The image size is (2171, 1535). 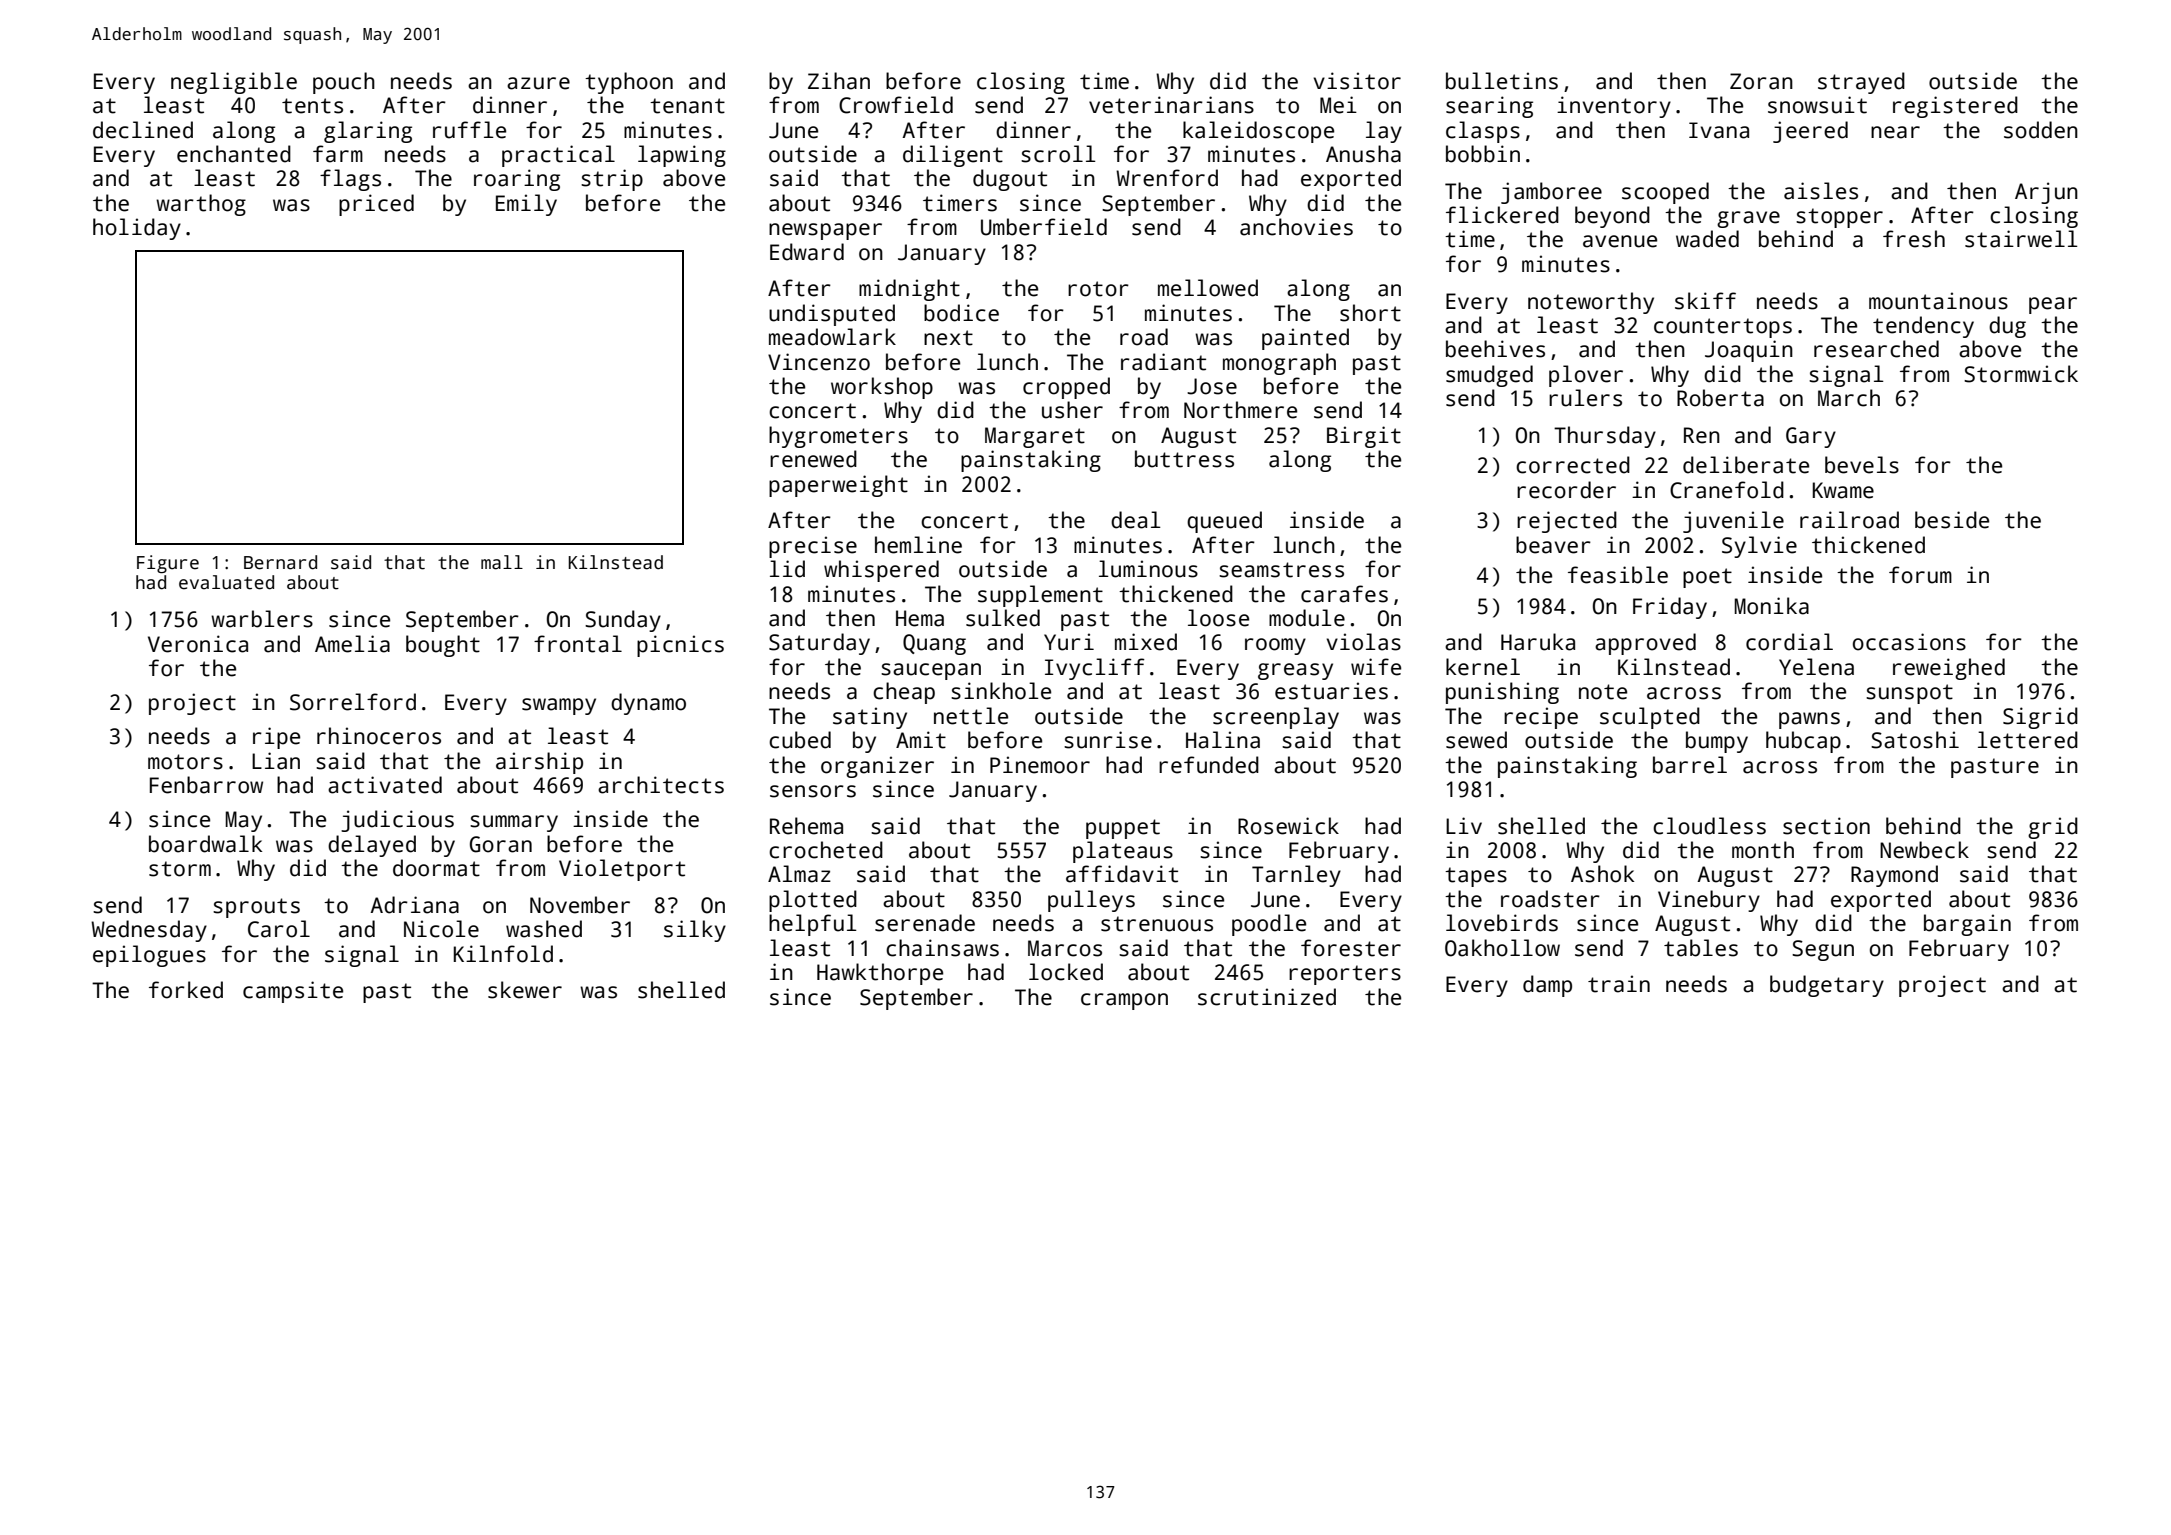 I want to click on newspaper, so click(x=825, y=231).
